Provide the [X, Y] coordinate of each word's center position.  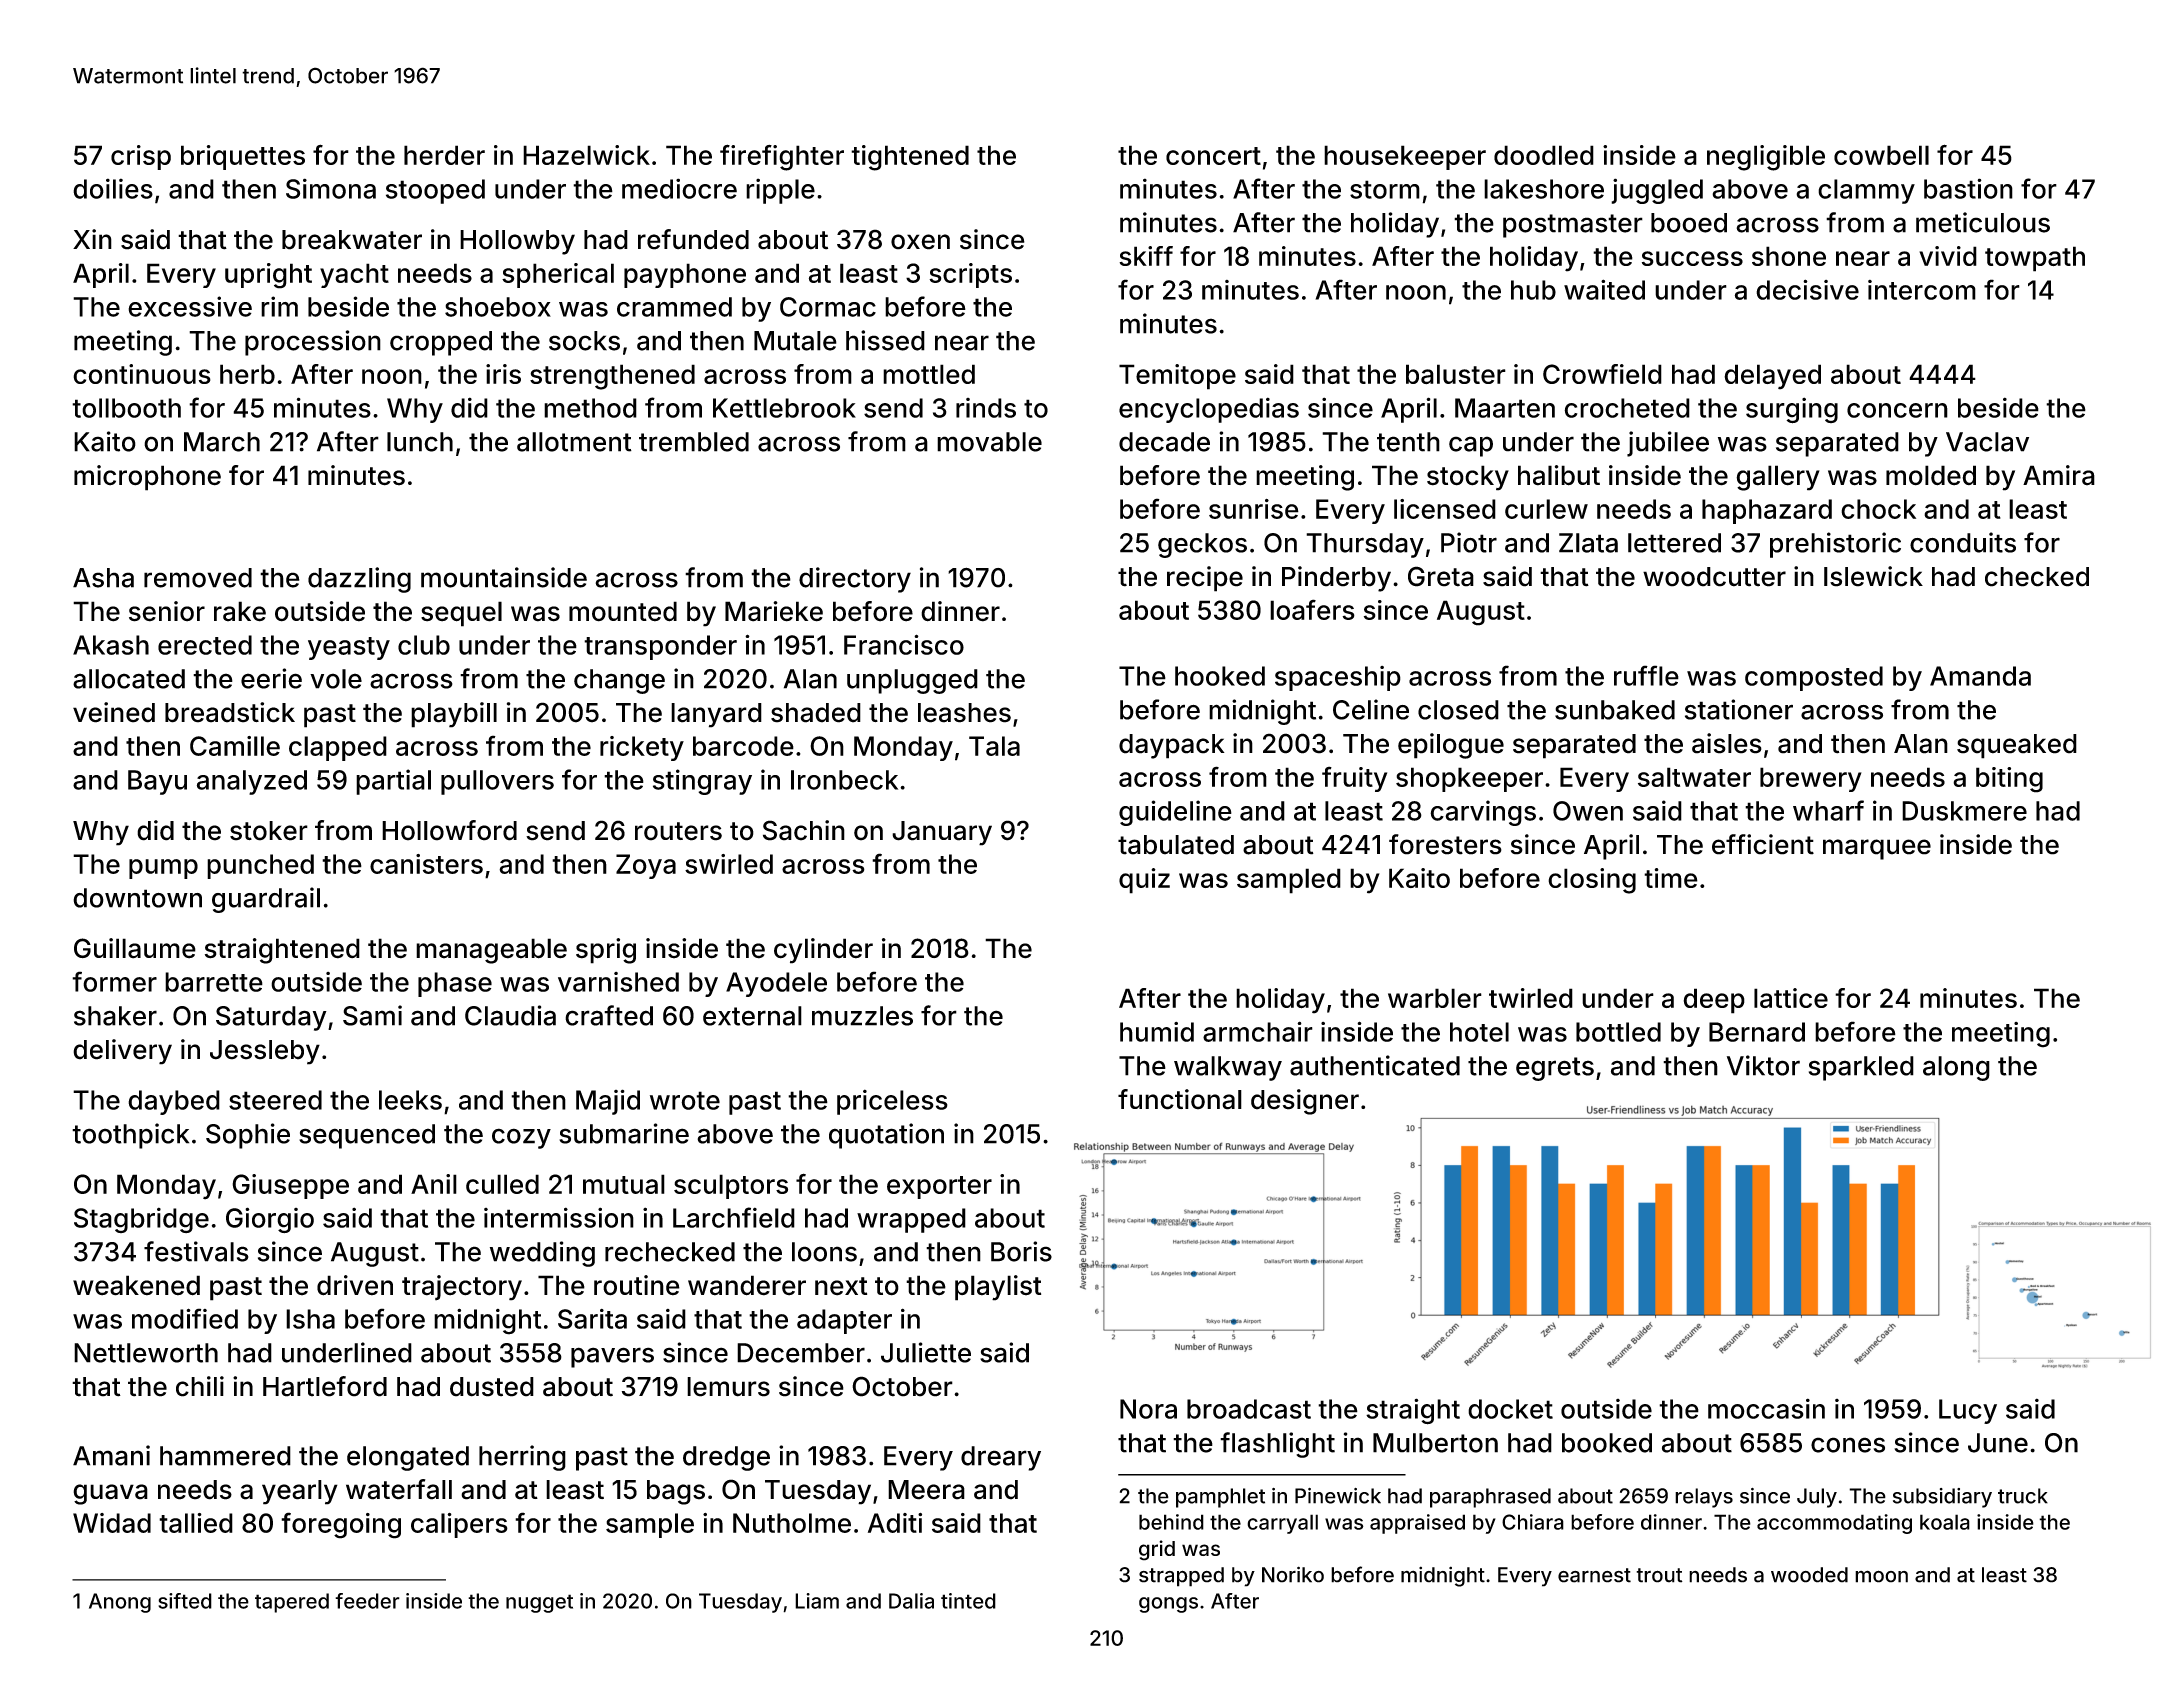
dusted [492, 1387]
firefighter [782, 157]
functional [1180, 1099]
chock [1878, 509]
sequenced [367, 1136]
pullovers [497, 782]
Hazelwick [586, 155]
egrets [1555, 1069]
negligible [1766, 158]
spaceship [1338, 678]
